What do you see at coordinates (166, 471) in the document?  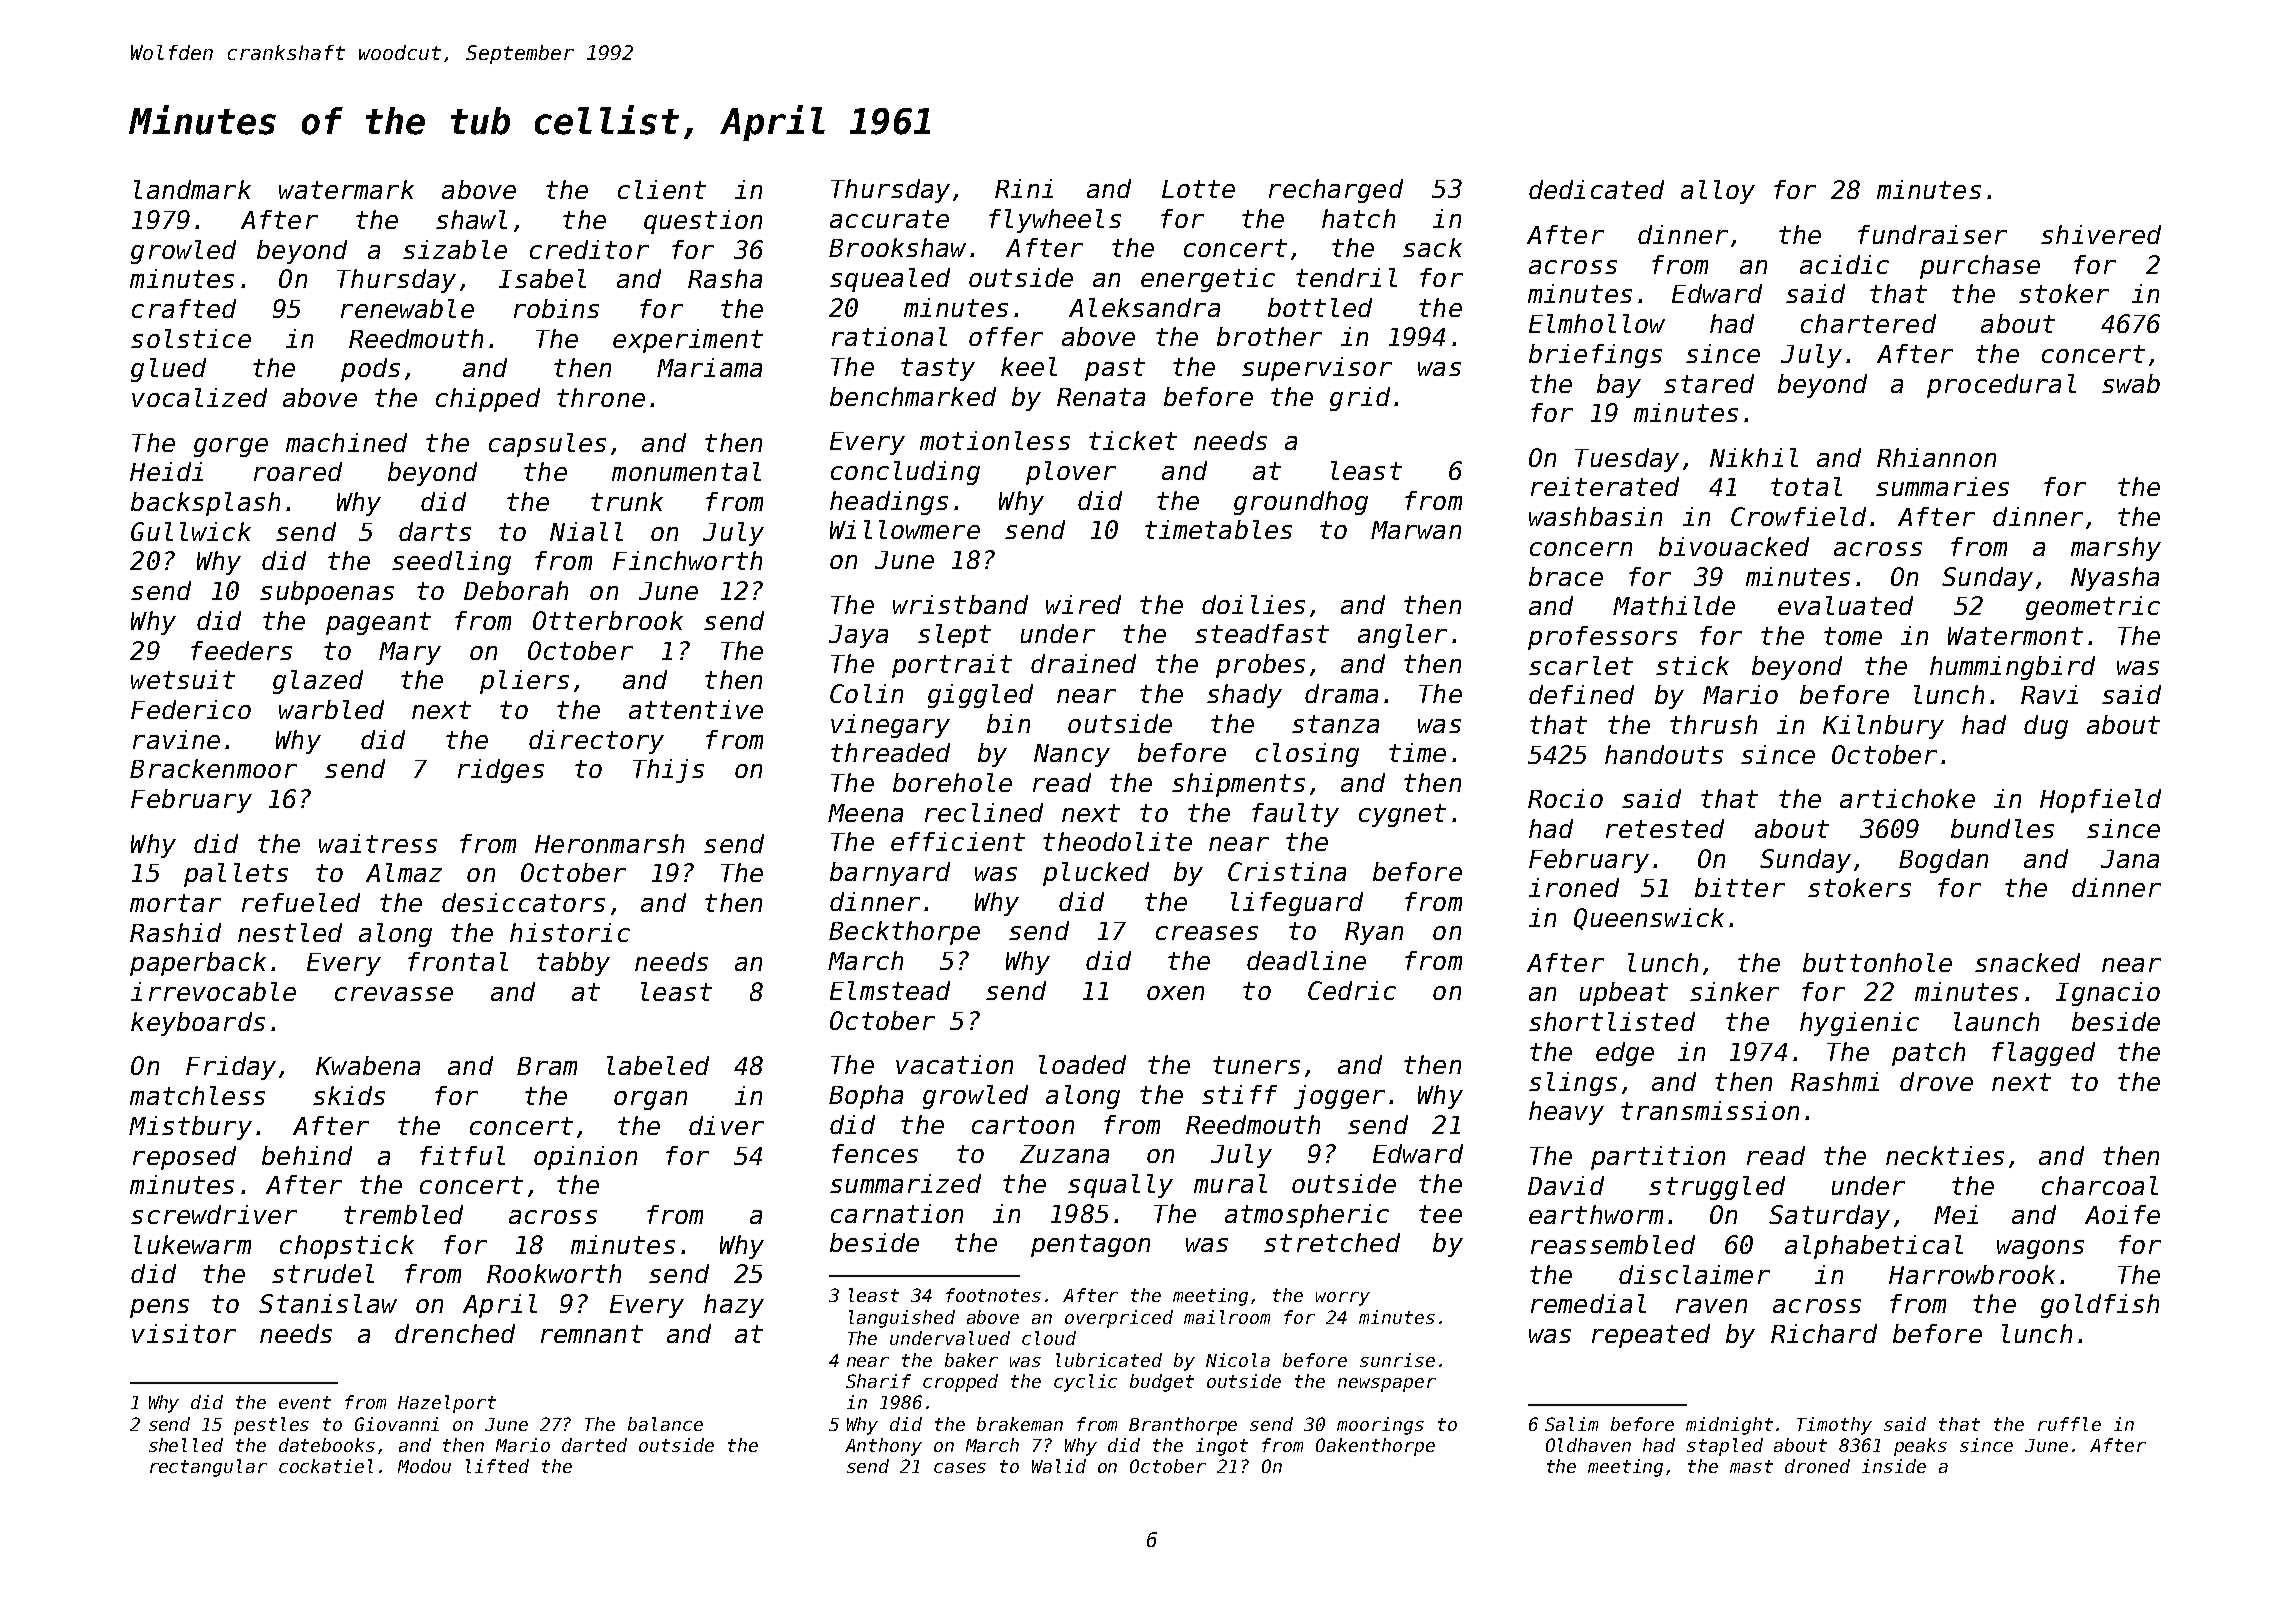 I see `Heidi` at bounding box center [166, 471].
